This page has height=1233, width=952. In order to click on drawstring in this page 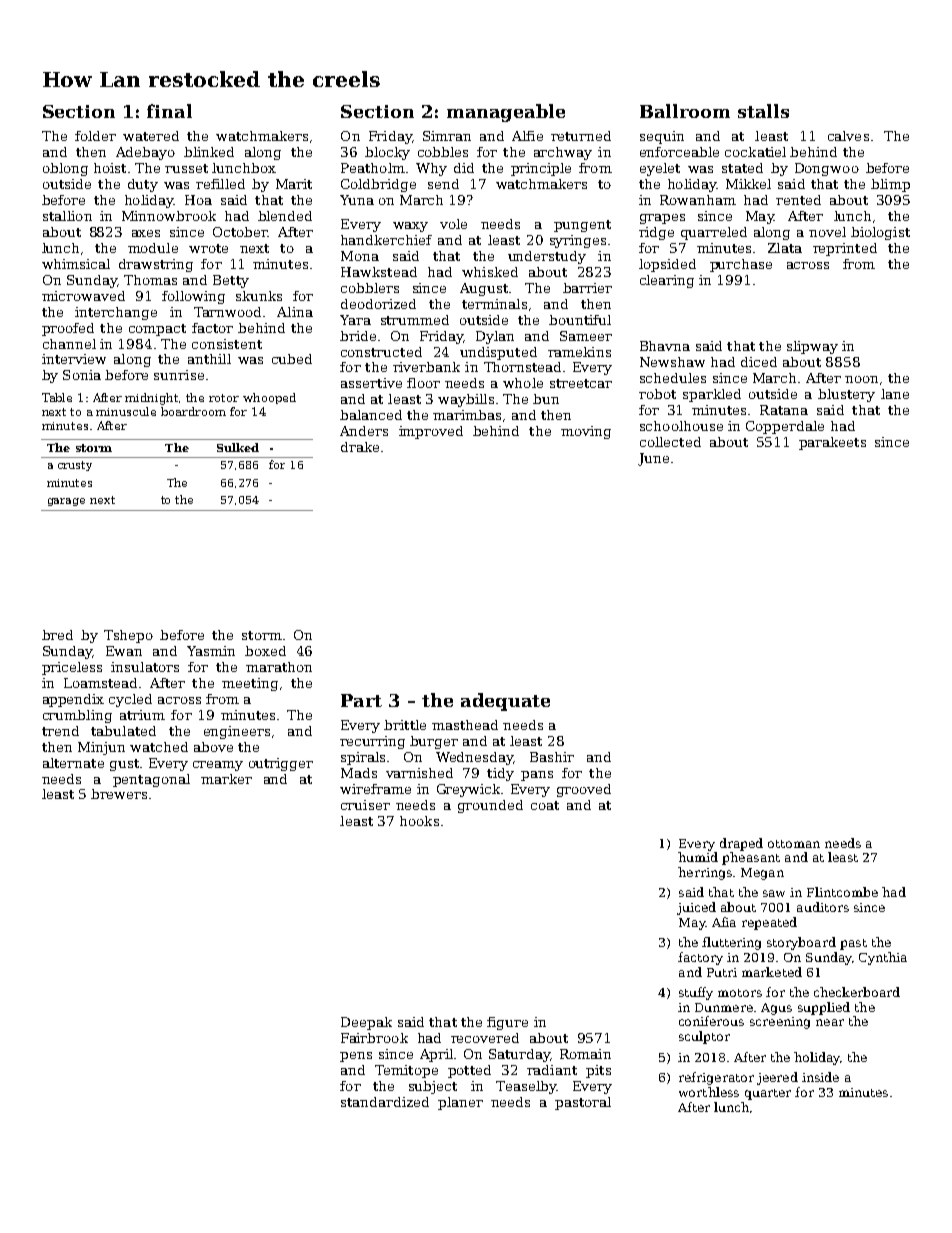, I will do `click(156, 265)`.
